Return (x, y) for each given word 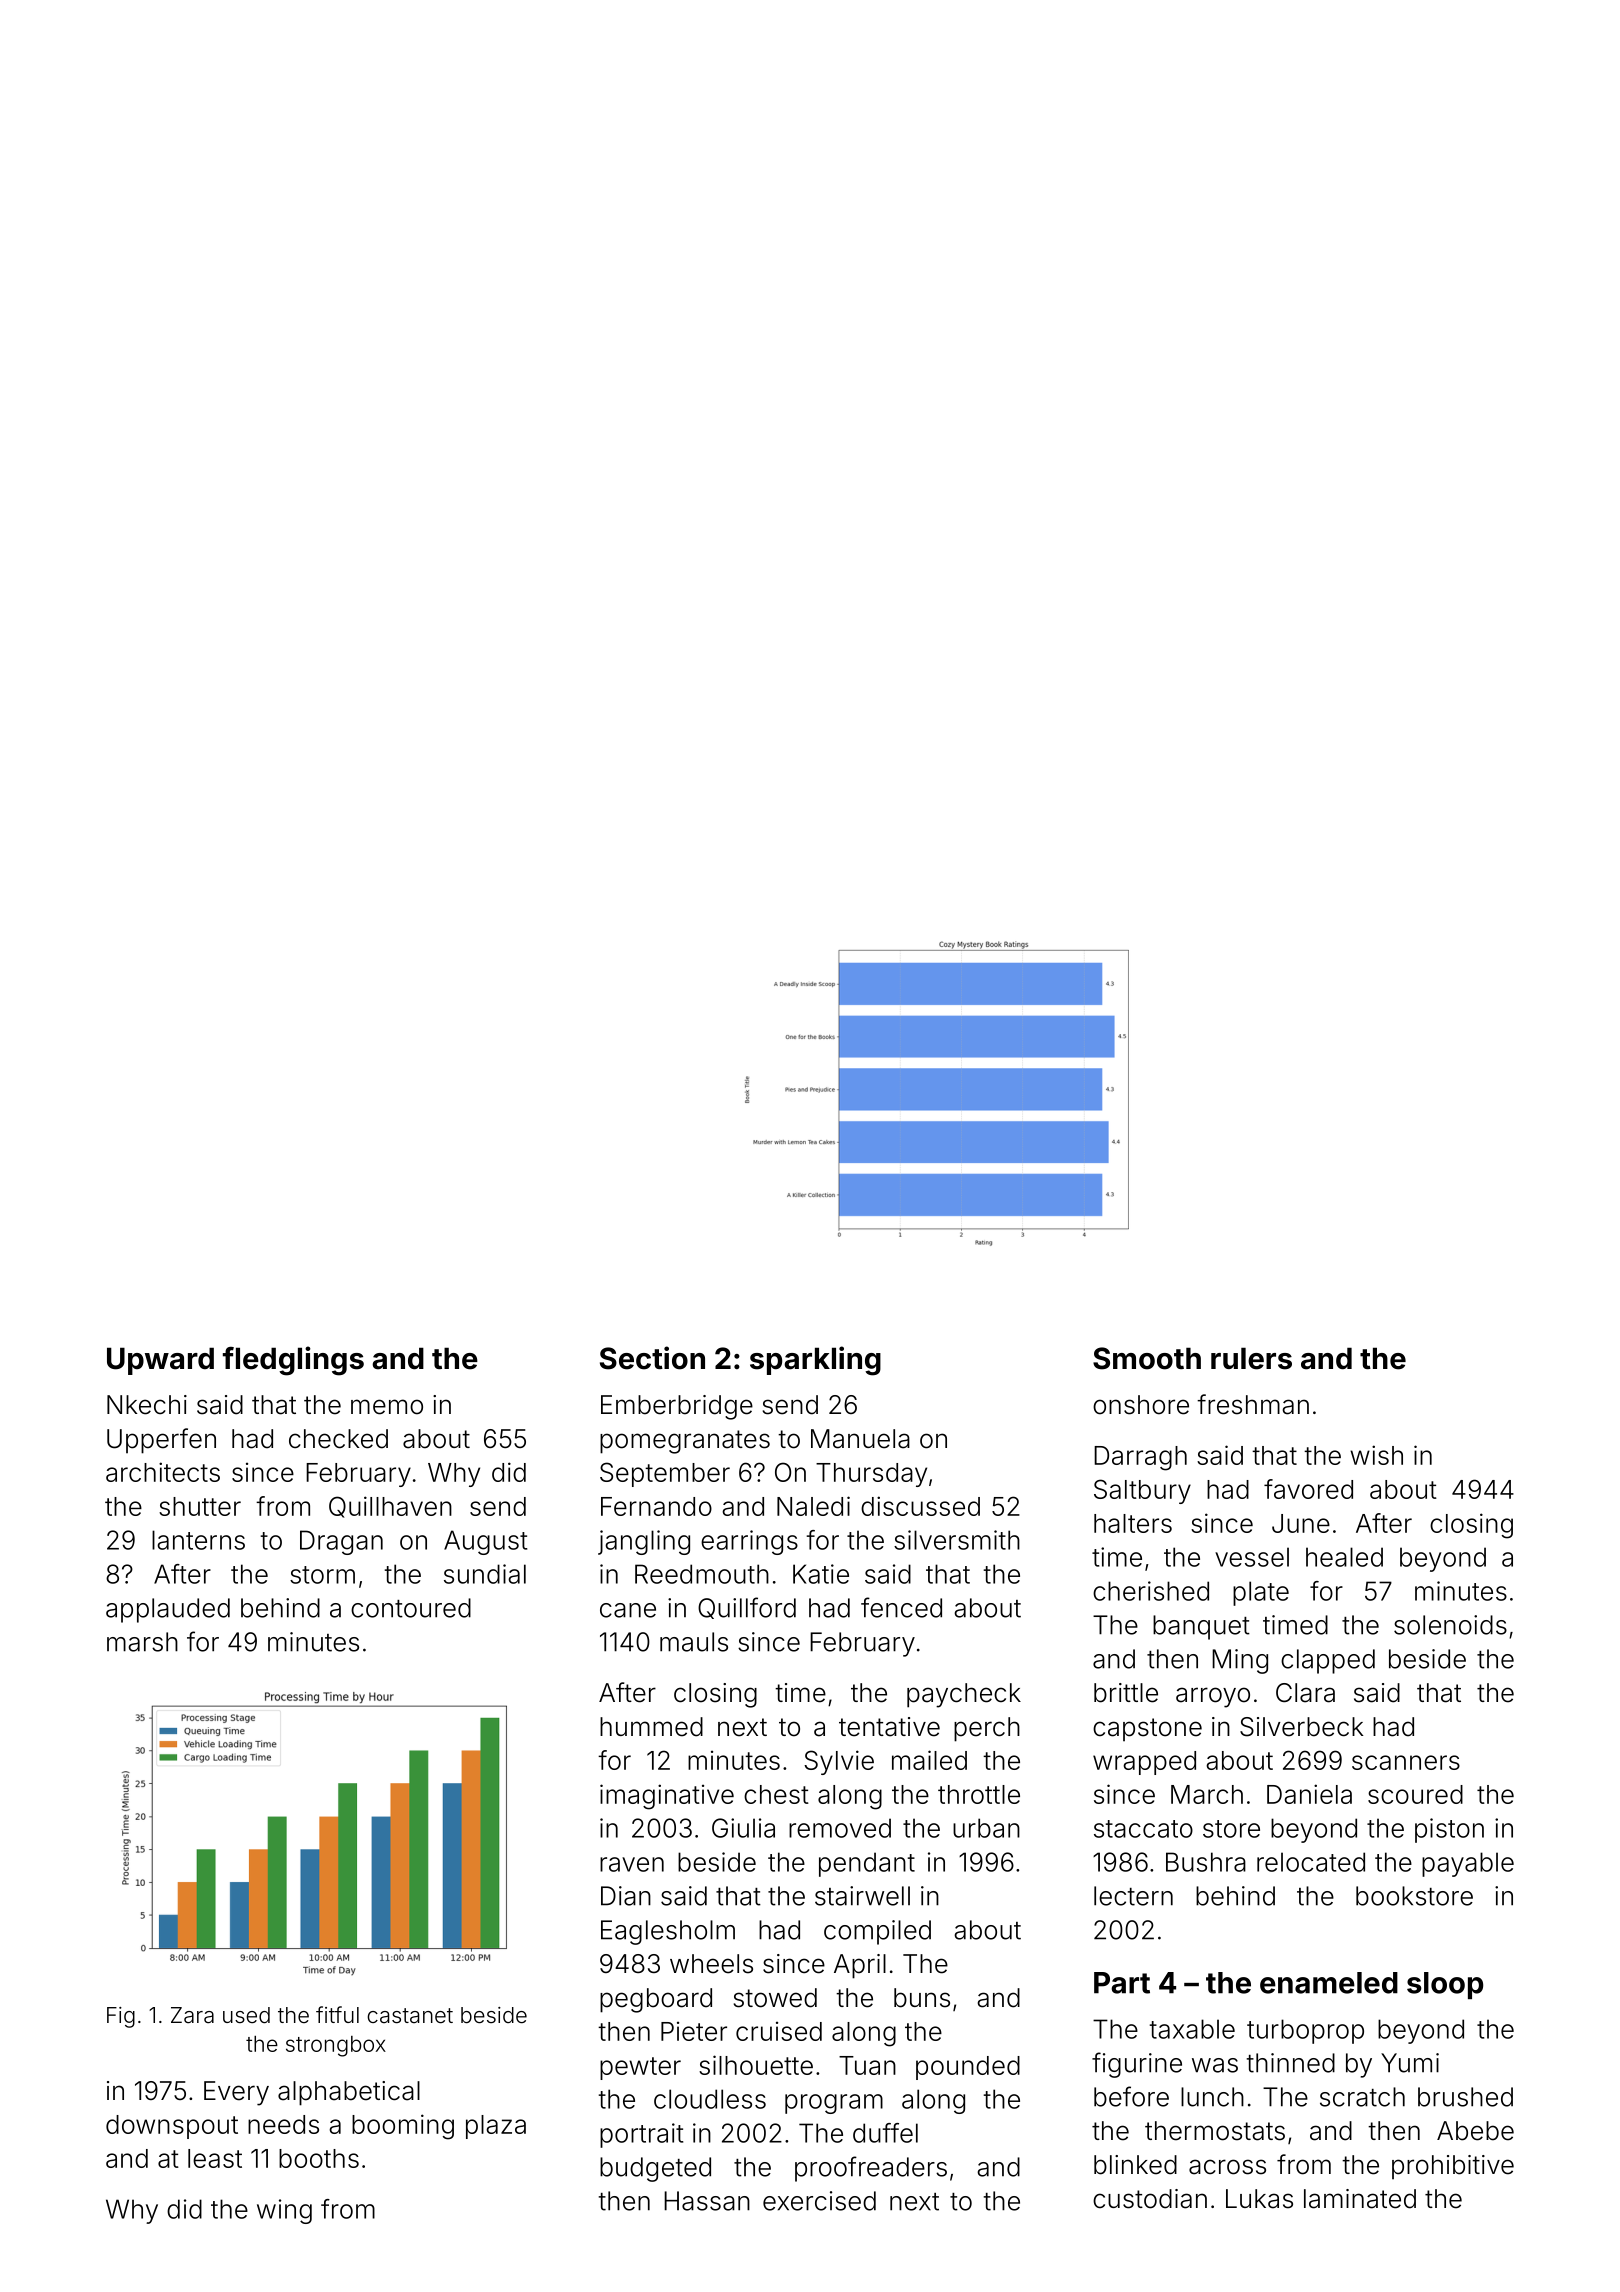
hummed (651, 1727)
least (215, 2158)
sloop (1445, 1985)
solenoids (1450, 1625)
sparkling (815, 1361)
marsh (142, 1642)
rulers (1251, 1358)
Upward (160, 1361)
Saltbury (1142, 1491)
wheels (711, 1964)
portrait (641, 2135)
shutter (200, 1506)
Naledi (813, 1506)
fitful (337, 2014)
